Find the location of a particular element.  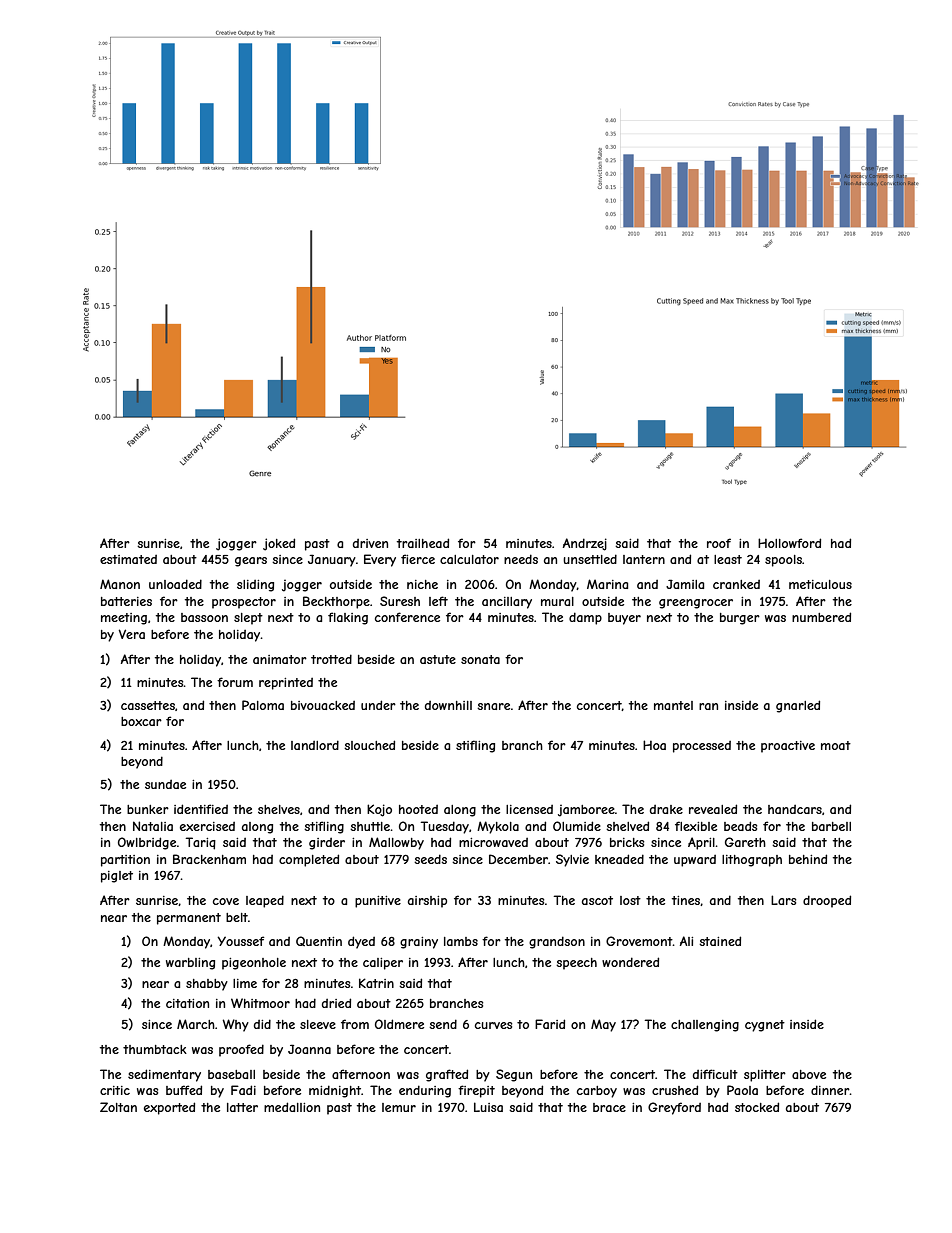

Suresh is located at coordinates (400, 601).
